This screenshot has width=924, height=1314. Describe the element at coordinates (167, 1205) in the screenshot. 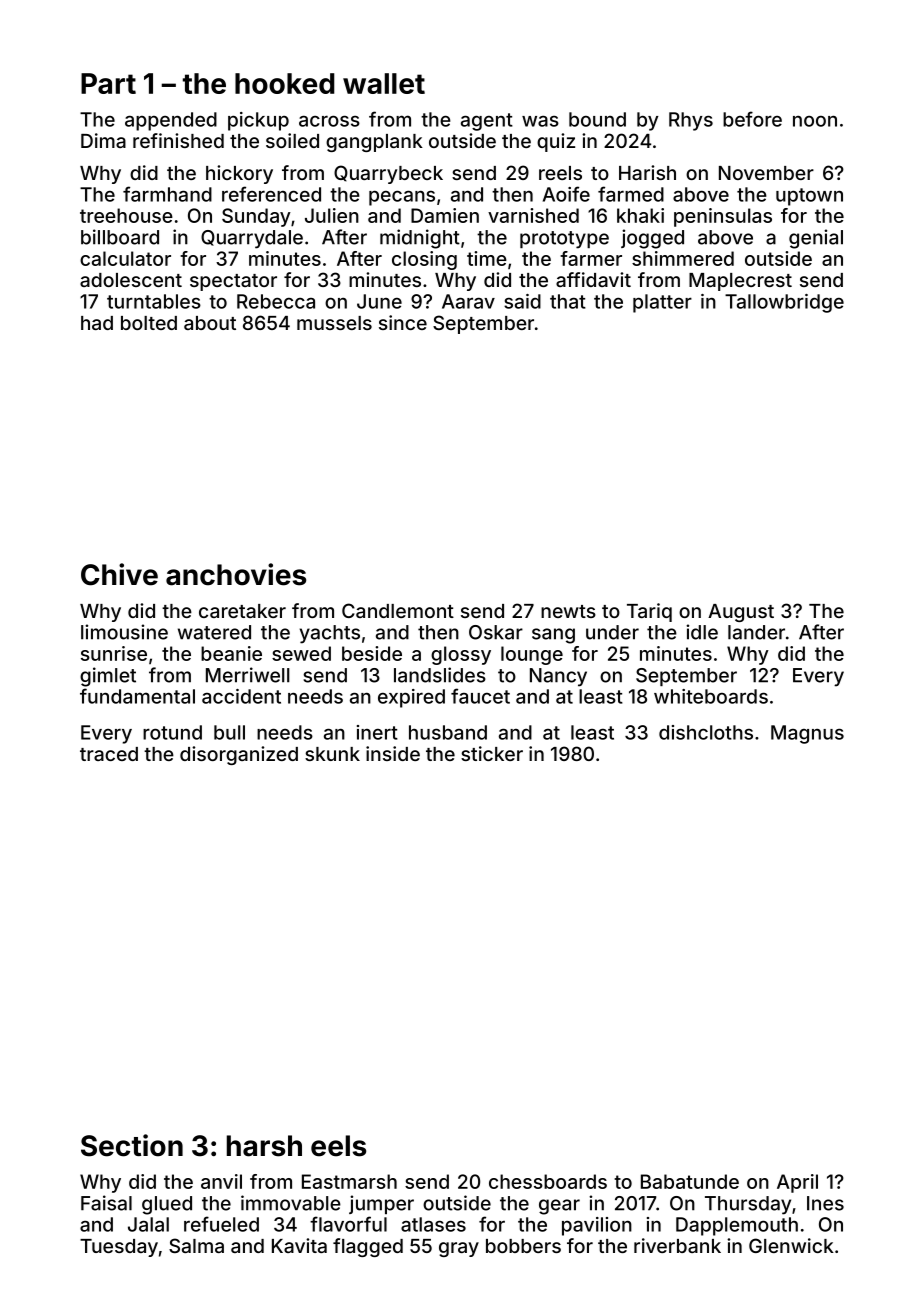

I see `glued` at that location.
